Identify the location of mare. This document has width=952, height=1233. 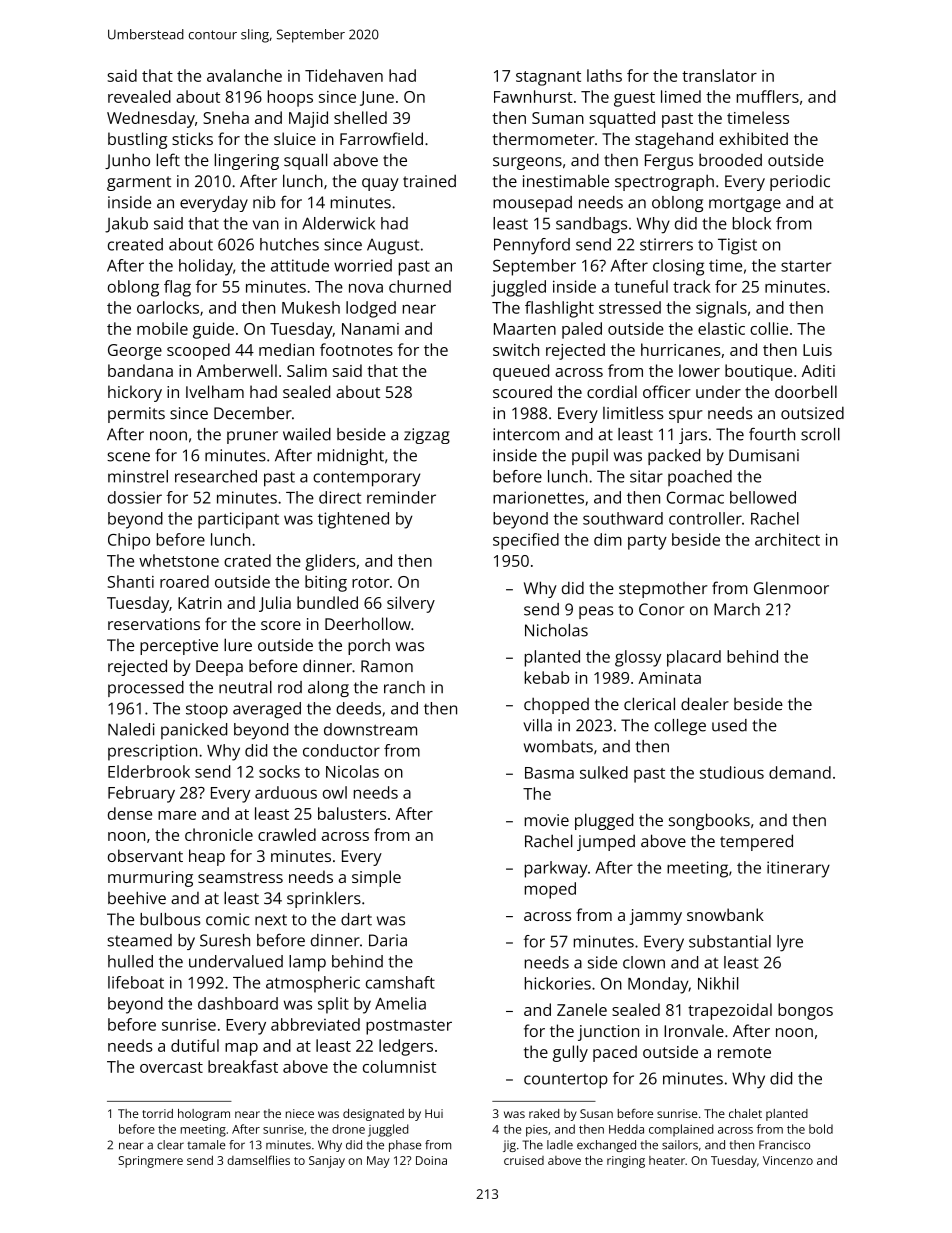
(177, 815).
